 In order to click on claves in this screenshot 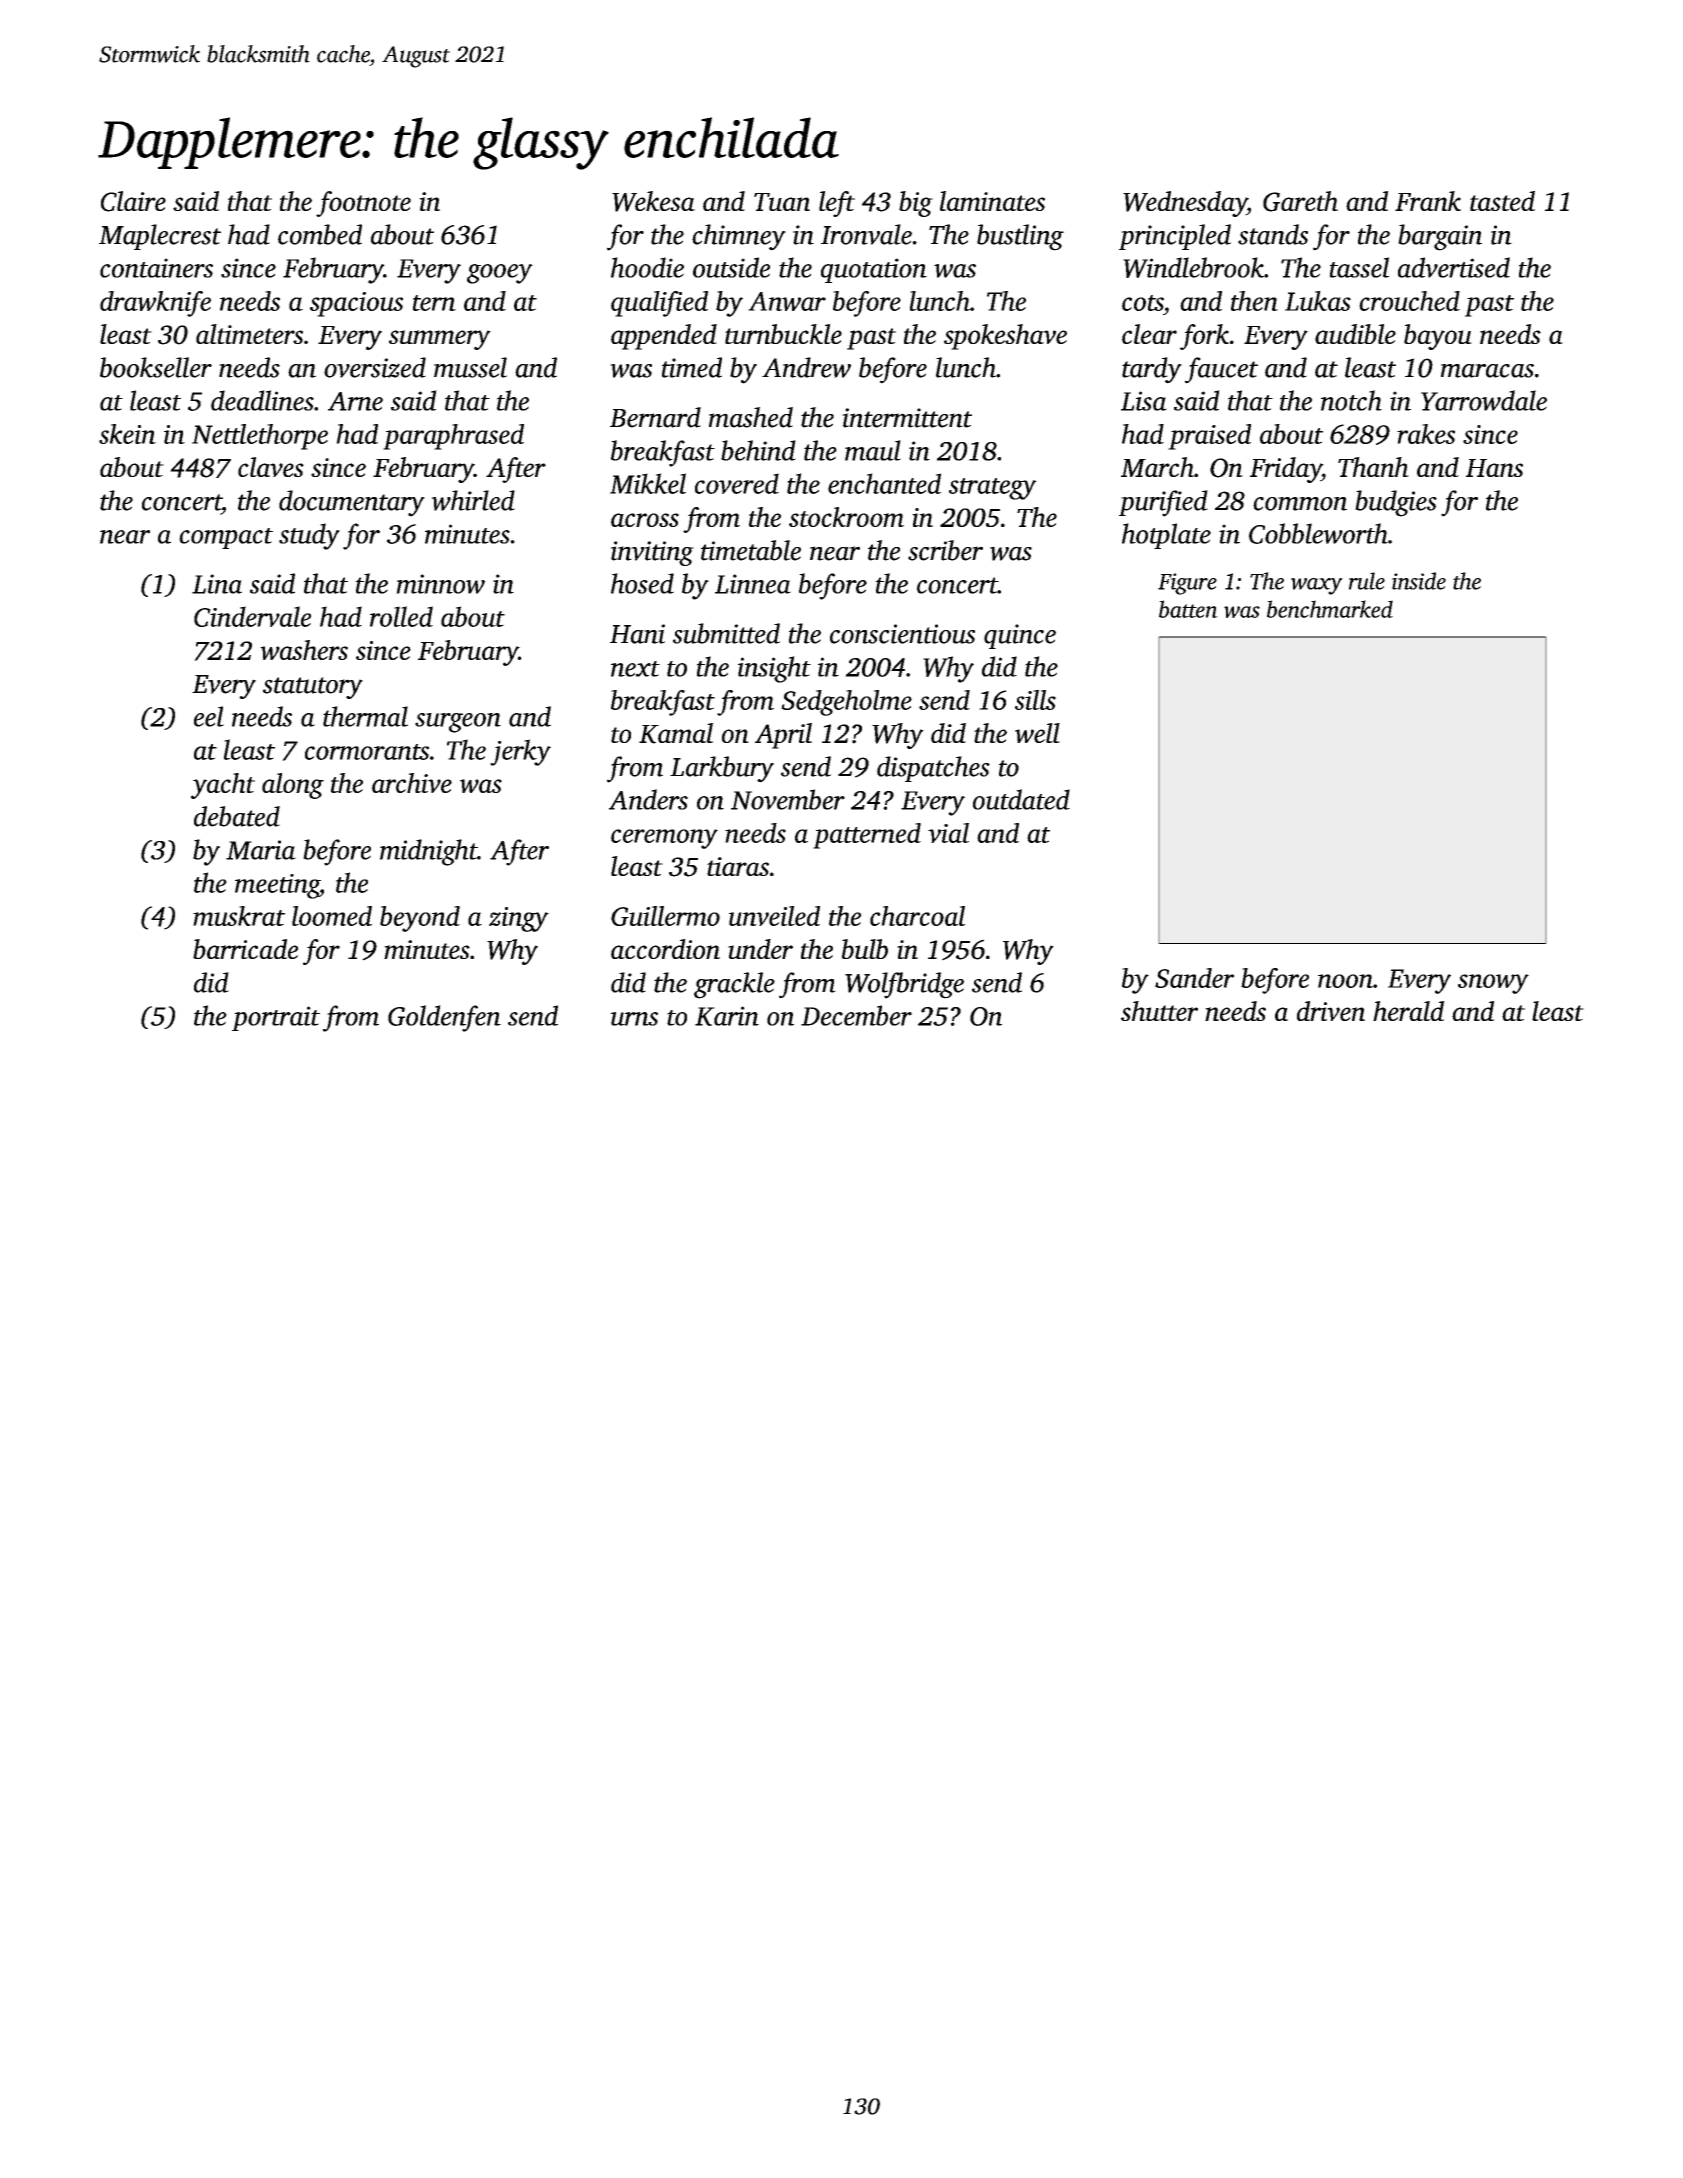, I will do `click(271, 467)`.
